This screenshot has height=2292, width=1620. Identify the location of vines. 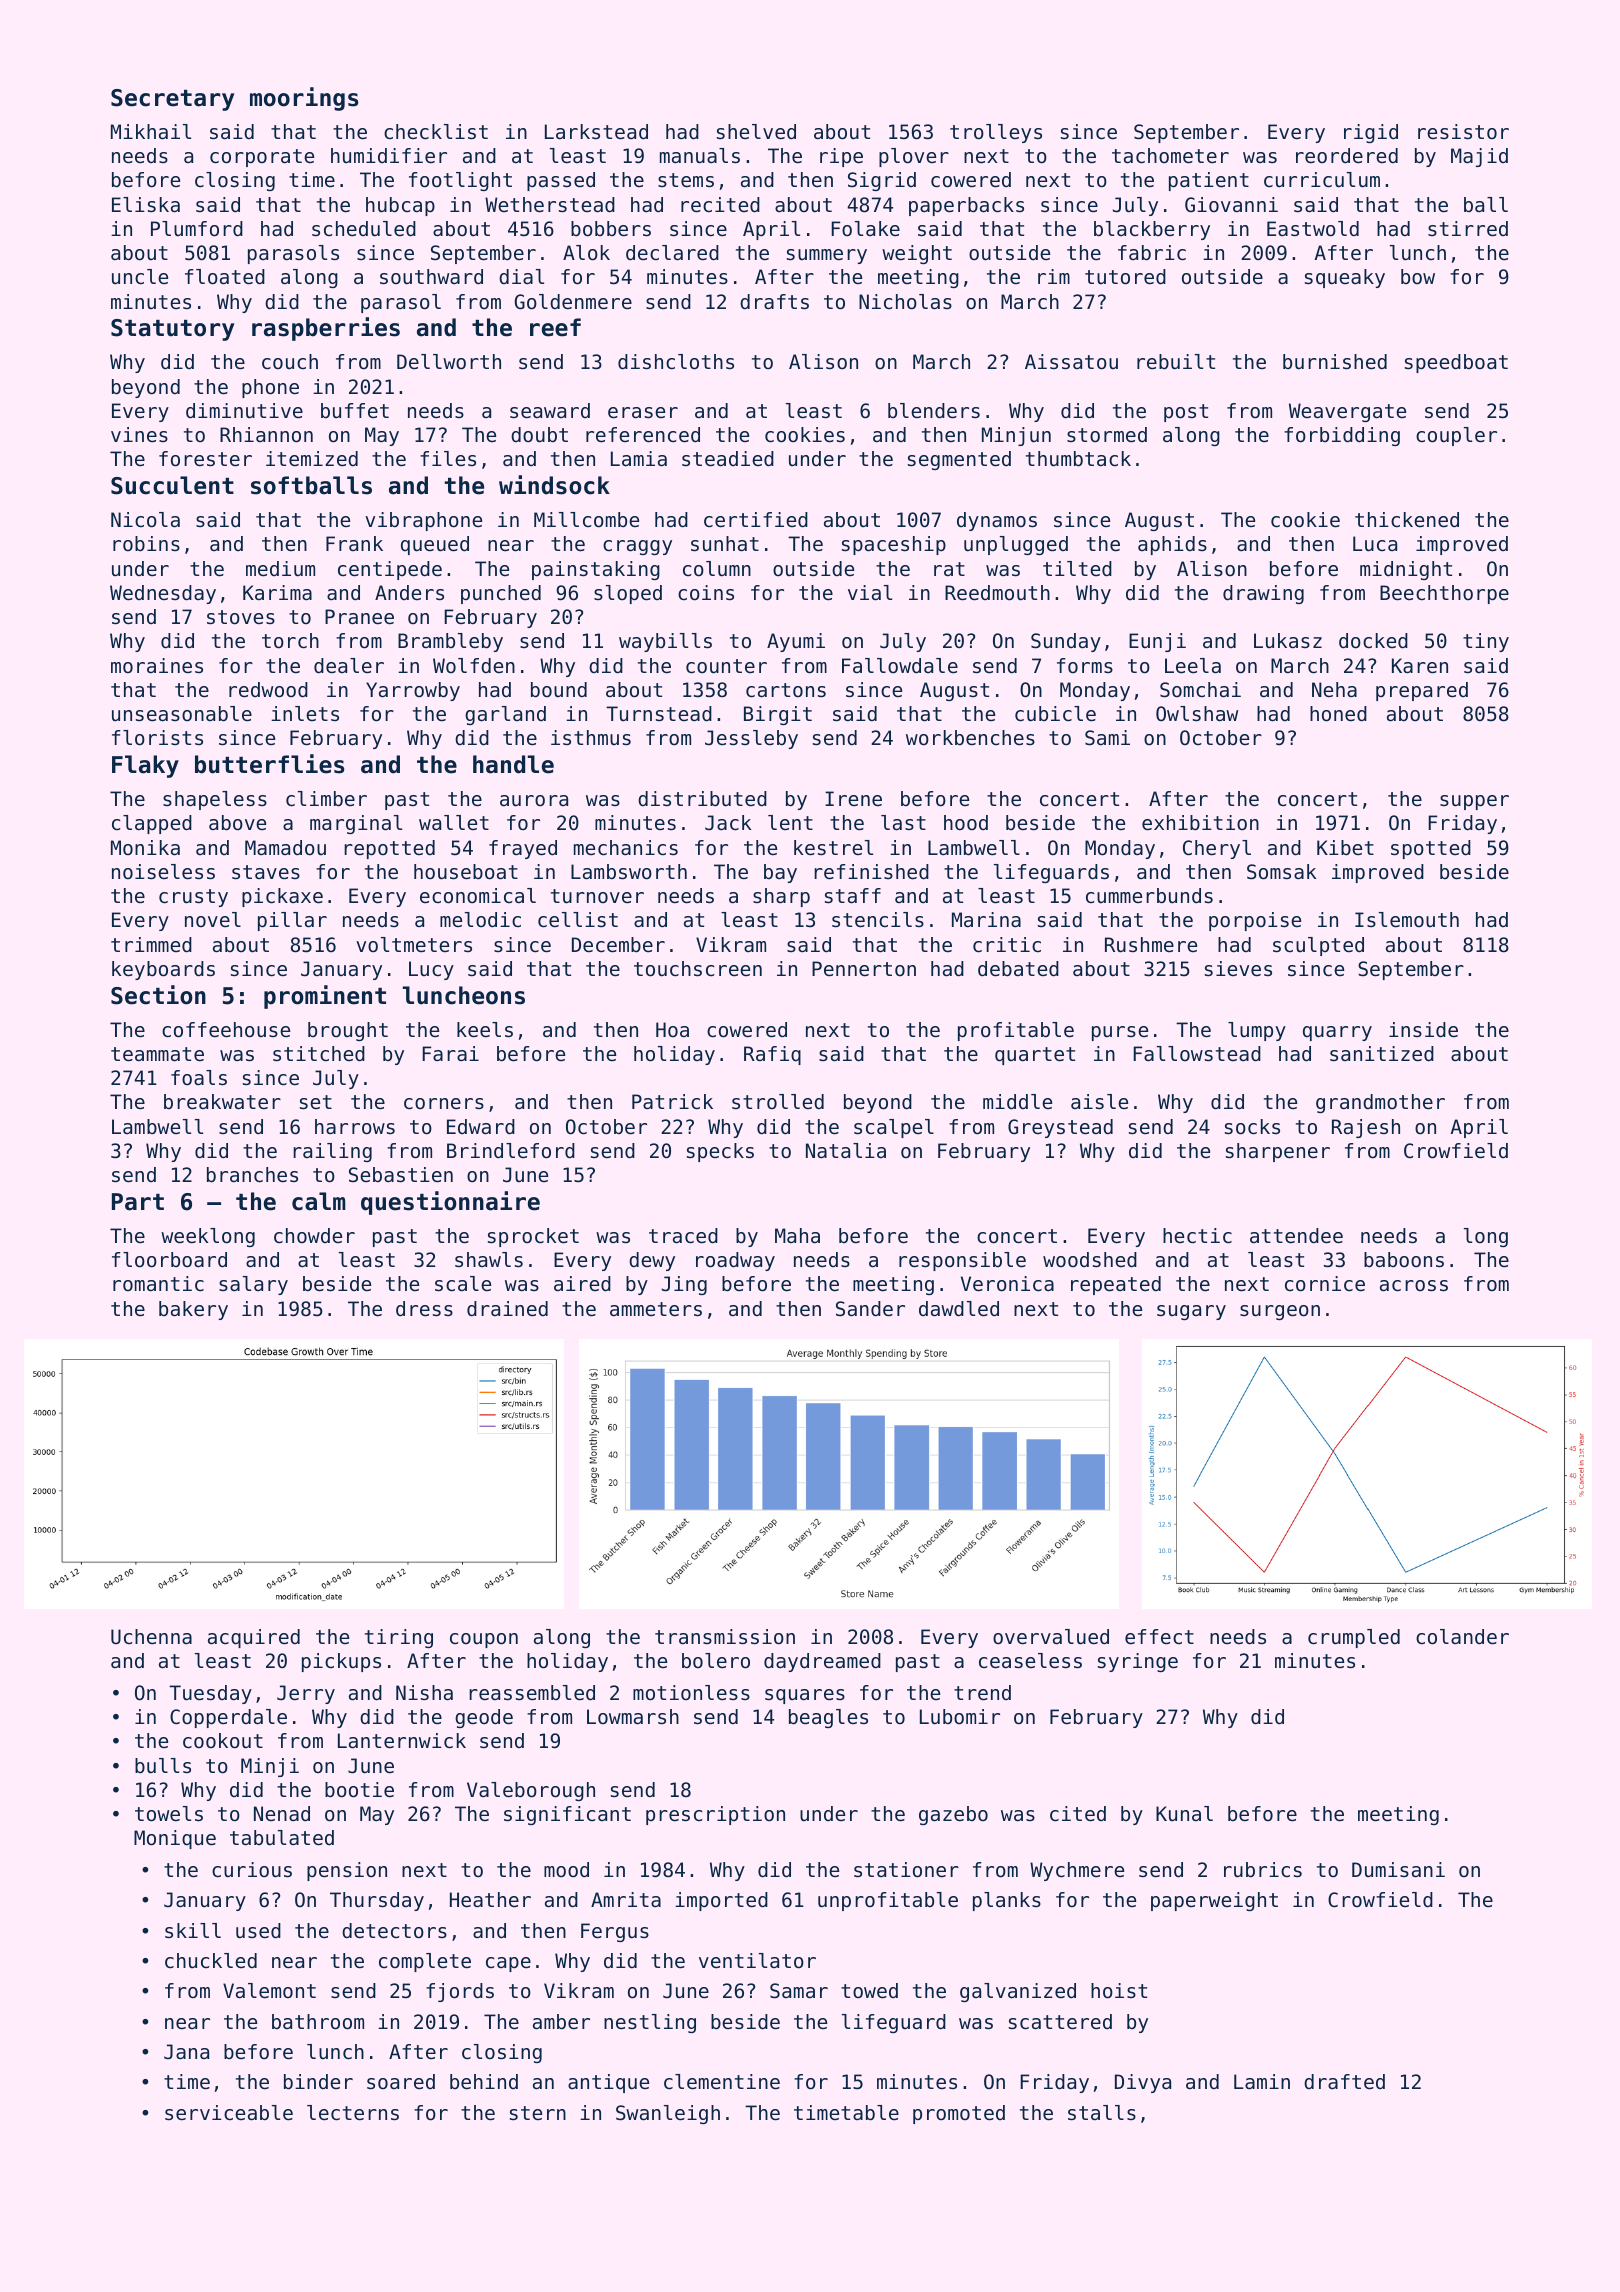
(139, 435).
